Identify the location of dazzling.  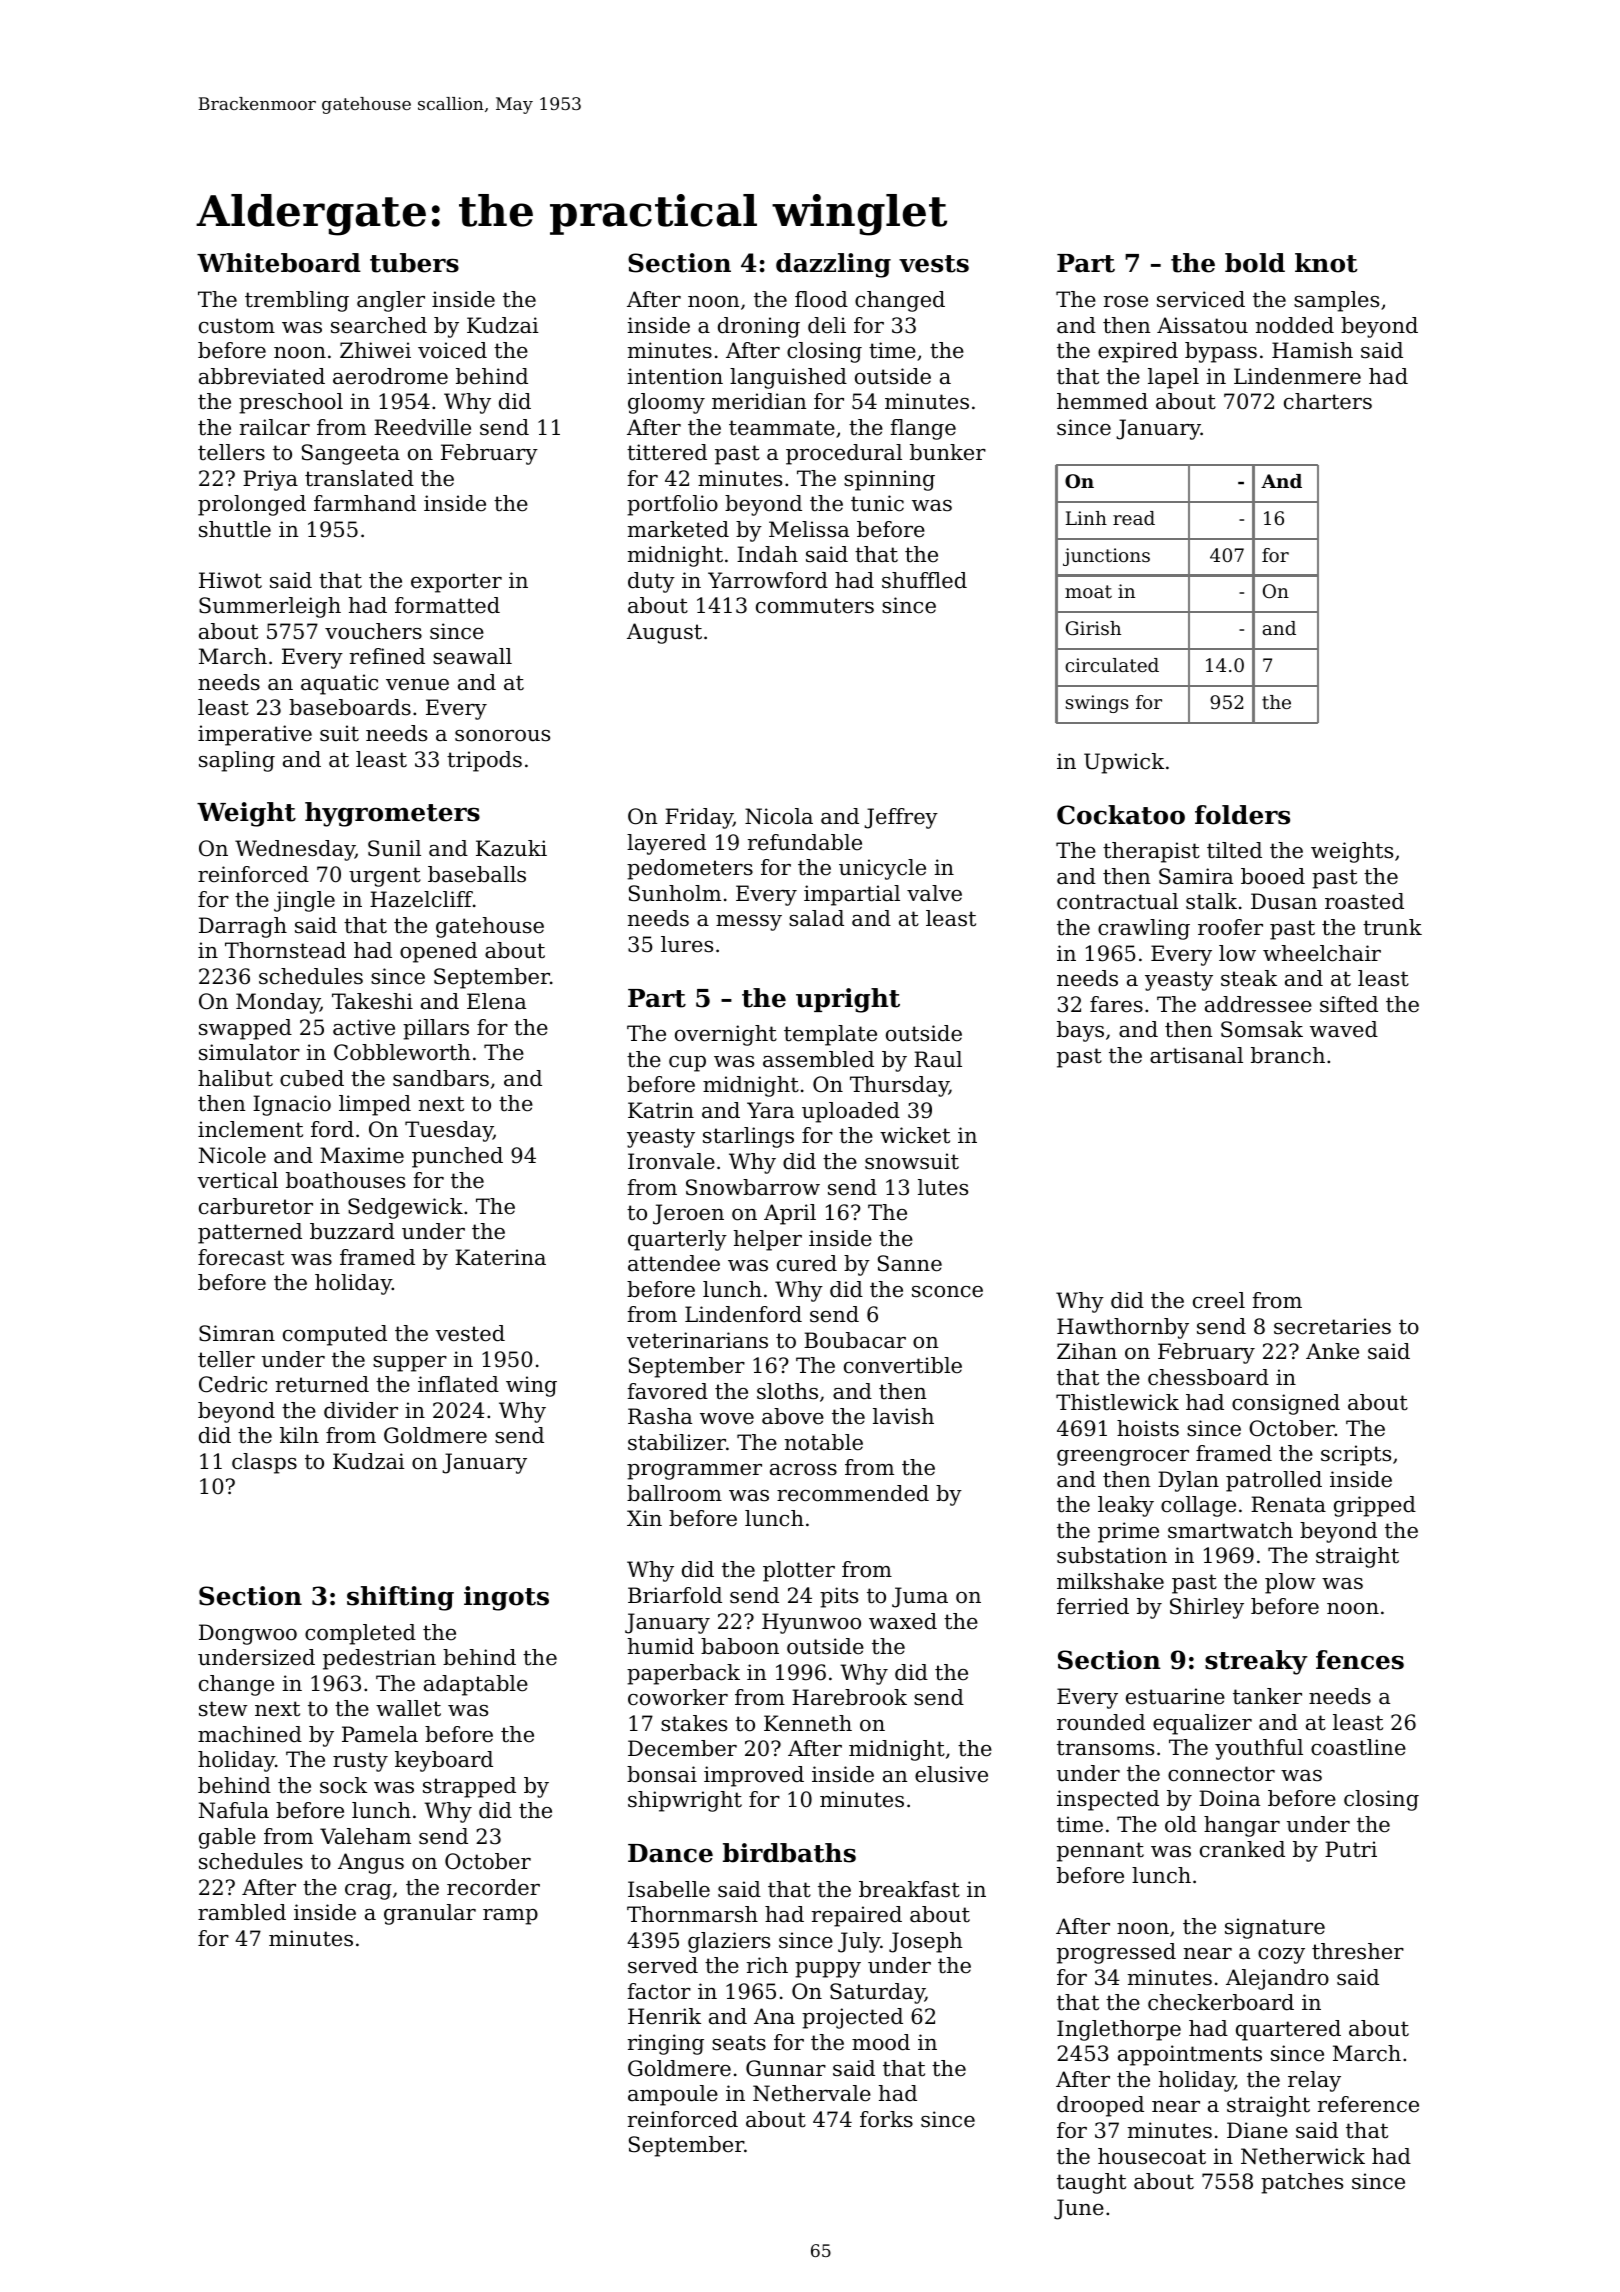
(833, 265).
